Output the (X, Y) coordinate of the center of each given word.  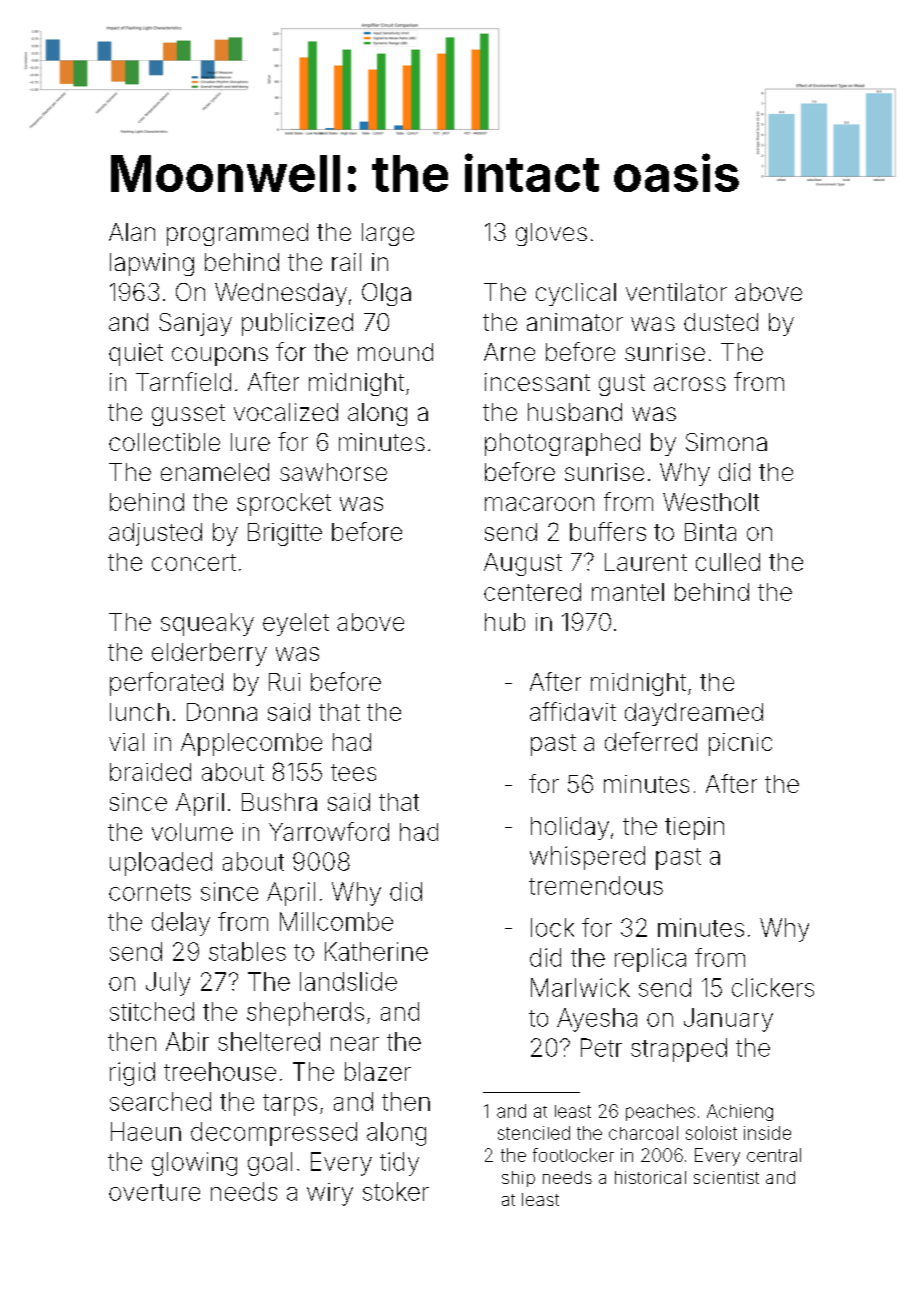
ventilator (676, 292)
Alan (132, 232)
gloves (551, 234)
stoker (396, 1191)
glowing (194, 1164)
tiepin (694, 828)
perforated (166, 684)
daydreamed (694, 714)
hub (505, 622)
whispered (587, 858)
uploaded (161, 864)
